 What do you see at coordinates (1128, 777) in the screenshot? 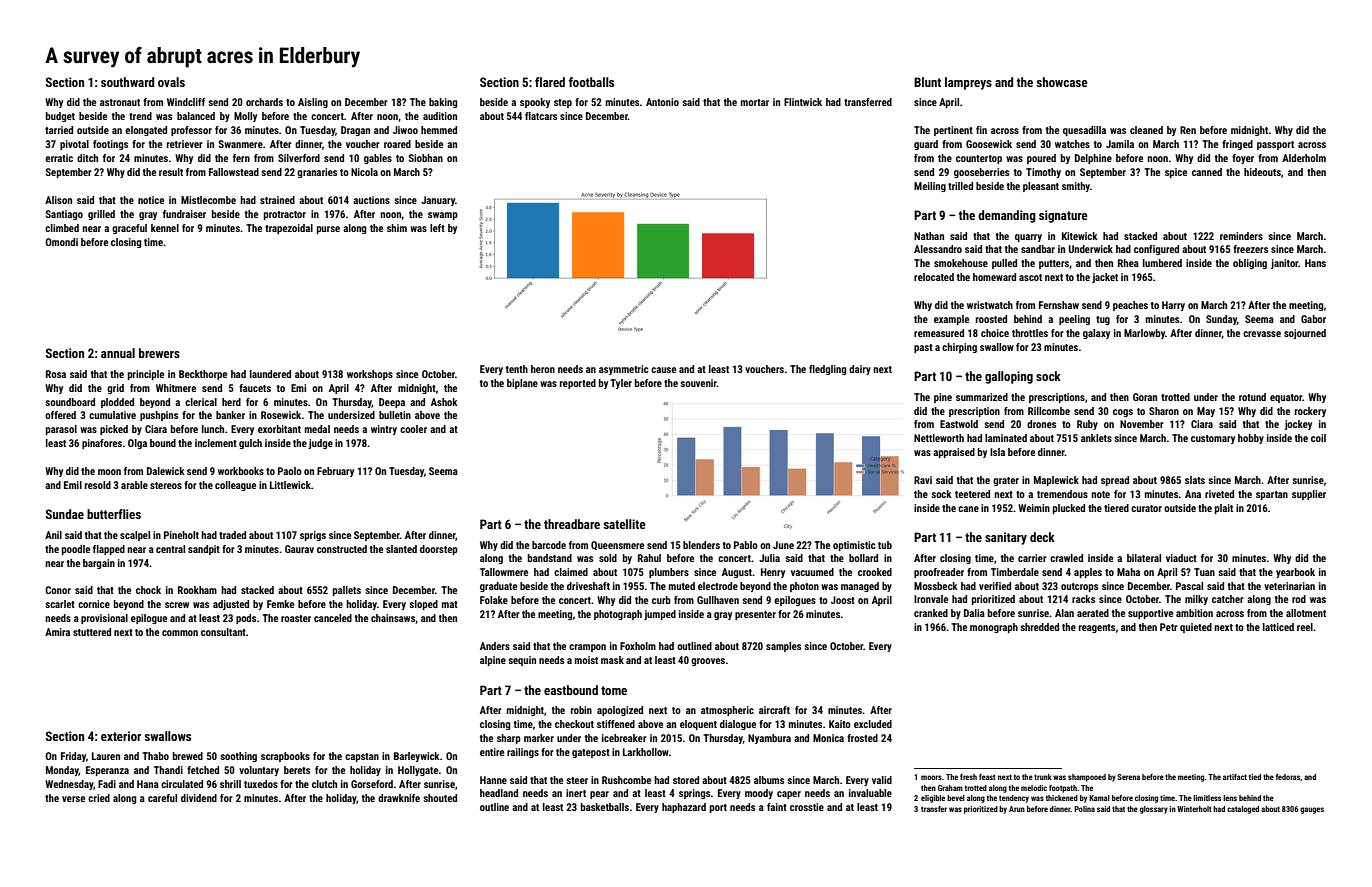
I see `Serena` at bounding box center [1128, 777].
